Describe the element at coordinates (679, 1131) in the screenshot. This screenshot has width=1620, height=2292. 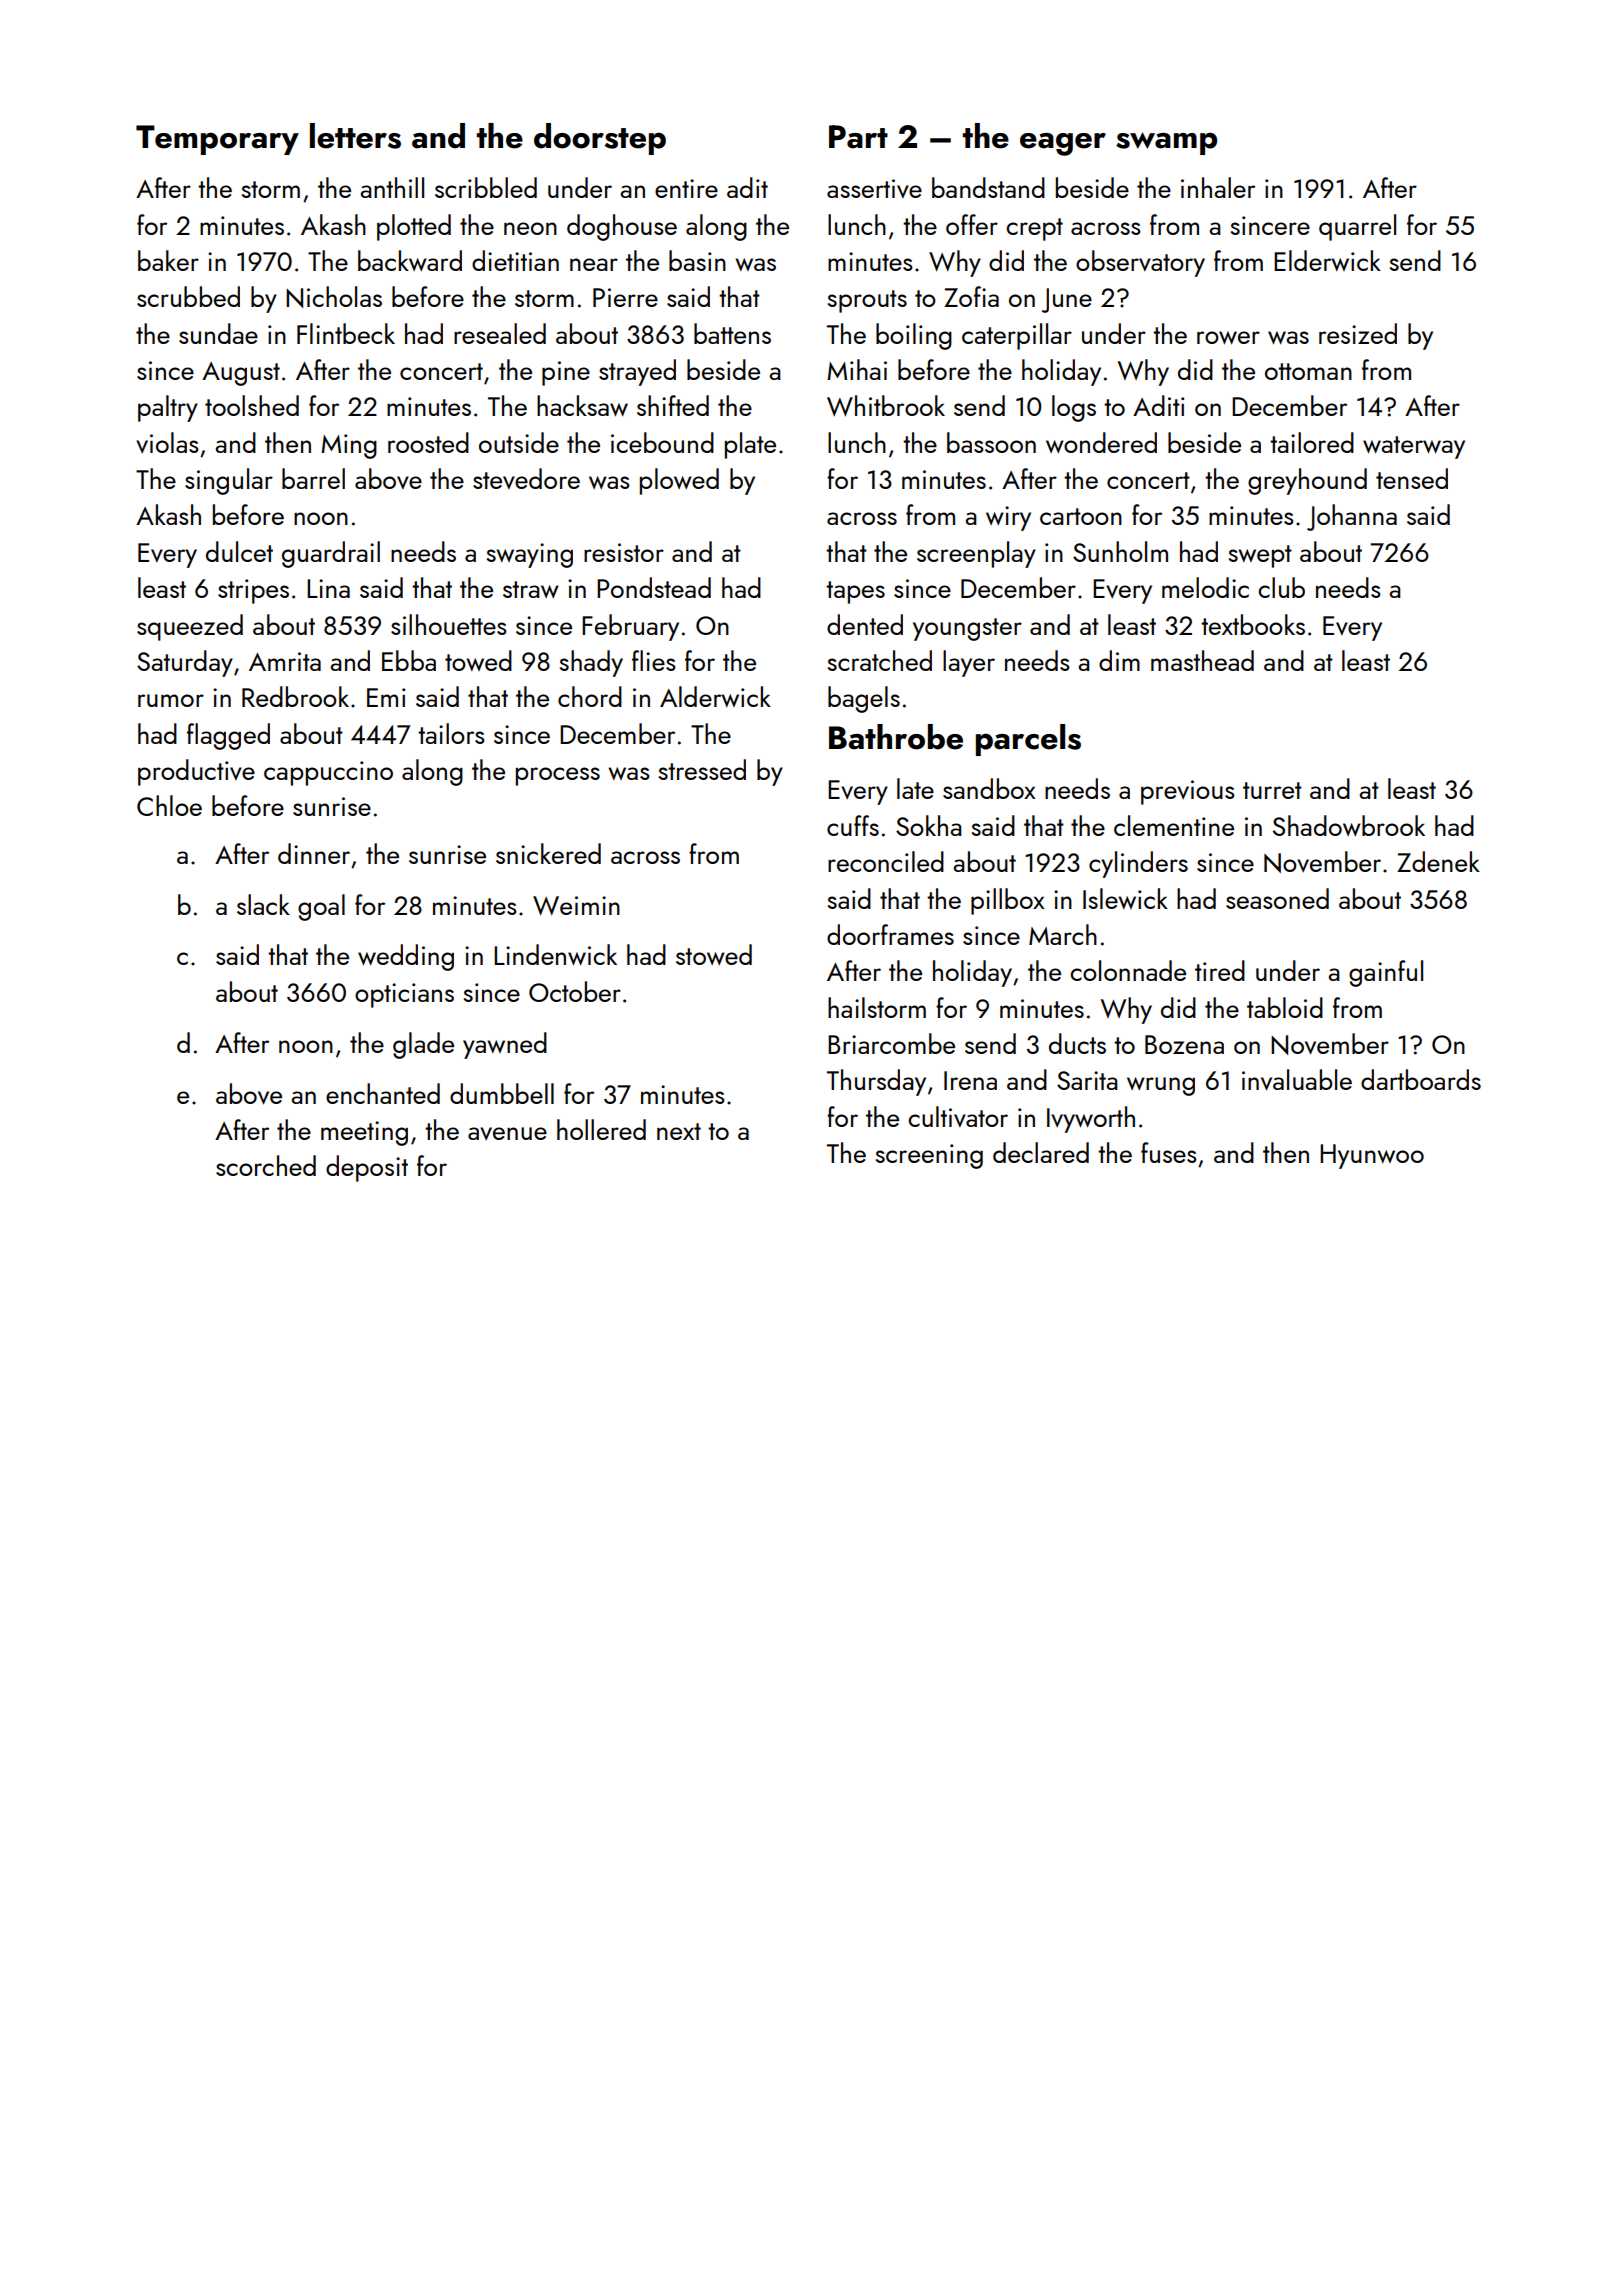
I see `next` at that location.
